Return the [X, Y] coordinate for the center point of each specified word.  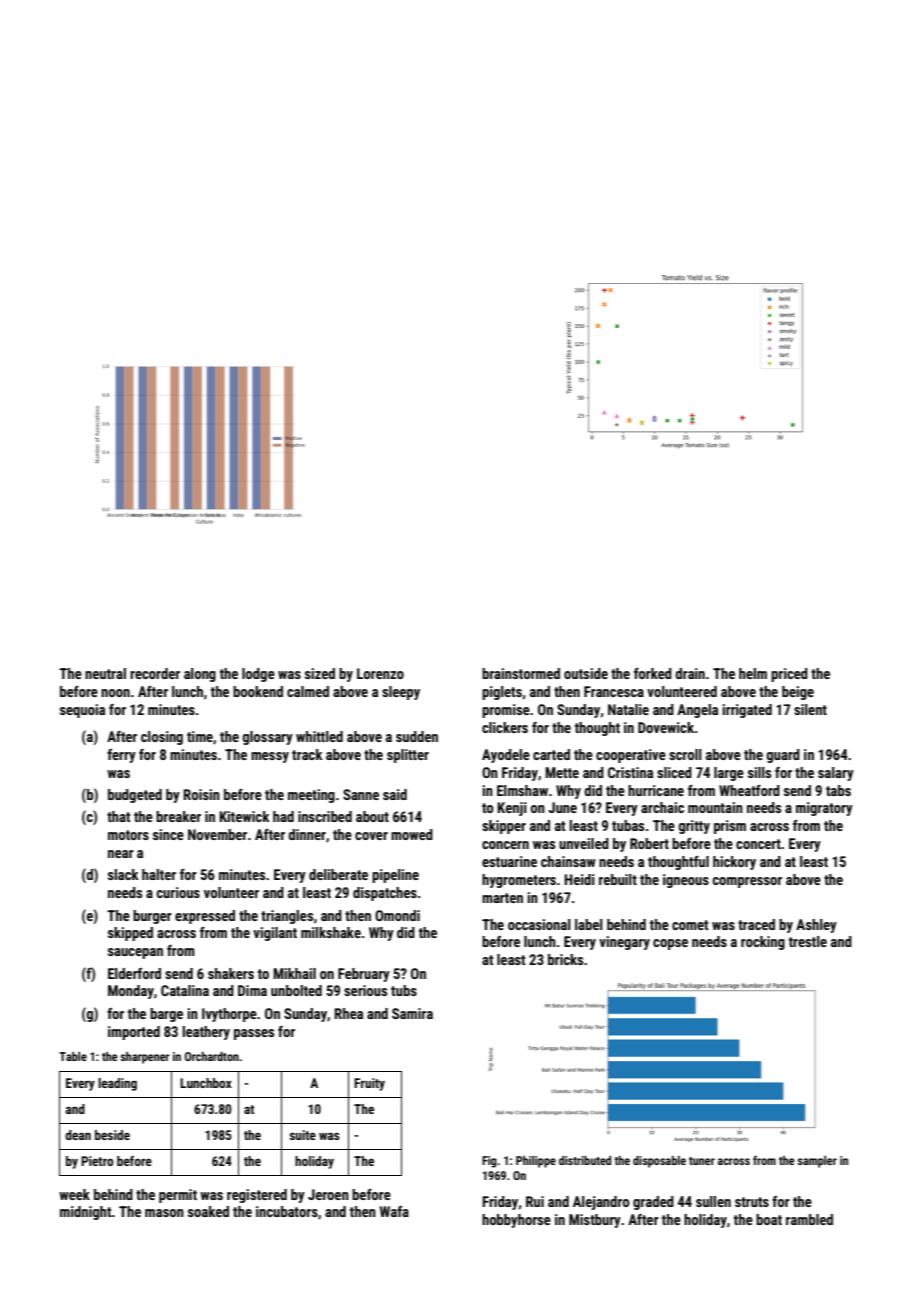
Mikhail [294, 973]
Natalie [628, 709]
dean [78, 1135]
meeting [311, 796]
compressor [747, 882]
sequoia [82, 711]
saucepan [135, 953]
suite [303, 1135]
